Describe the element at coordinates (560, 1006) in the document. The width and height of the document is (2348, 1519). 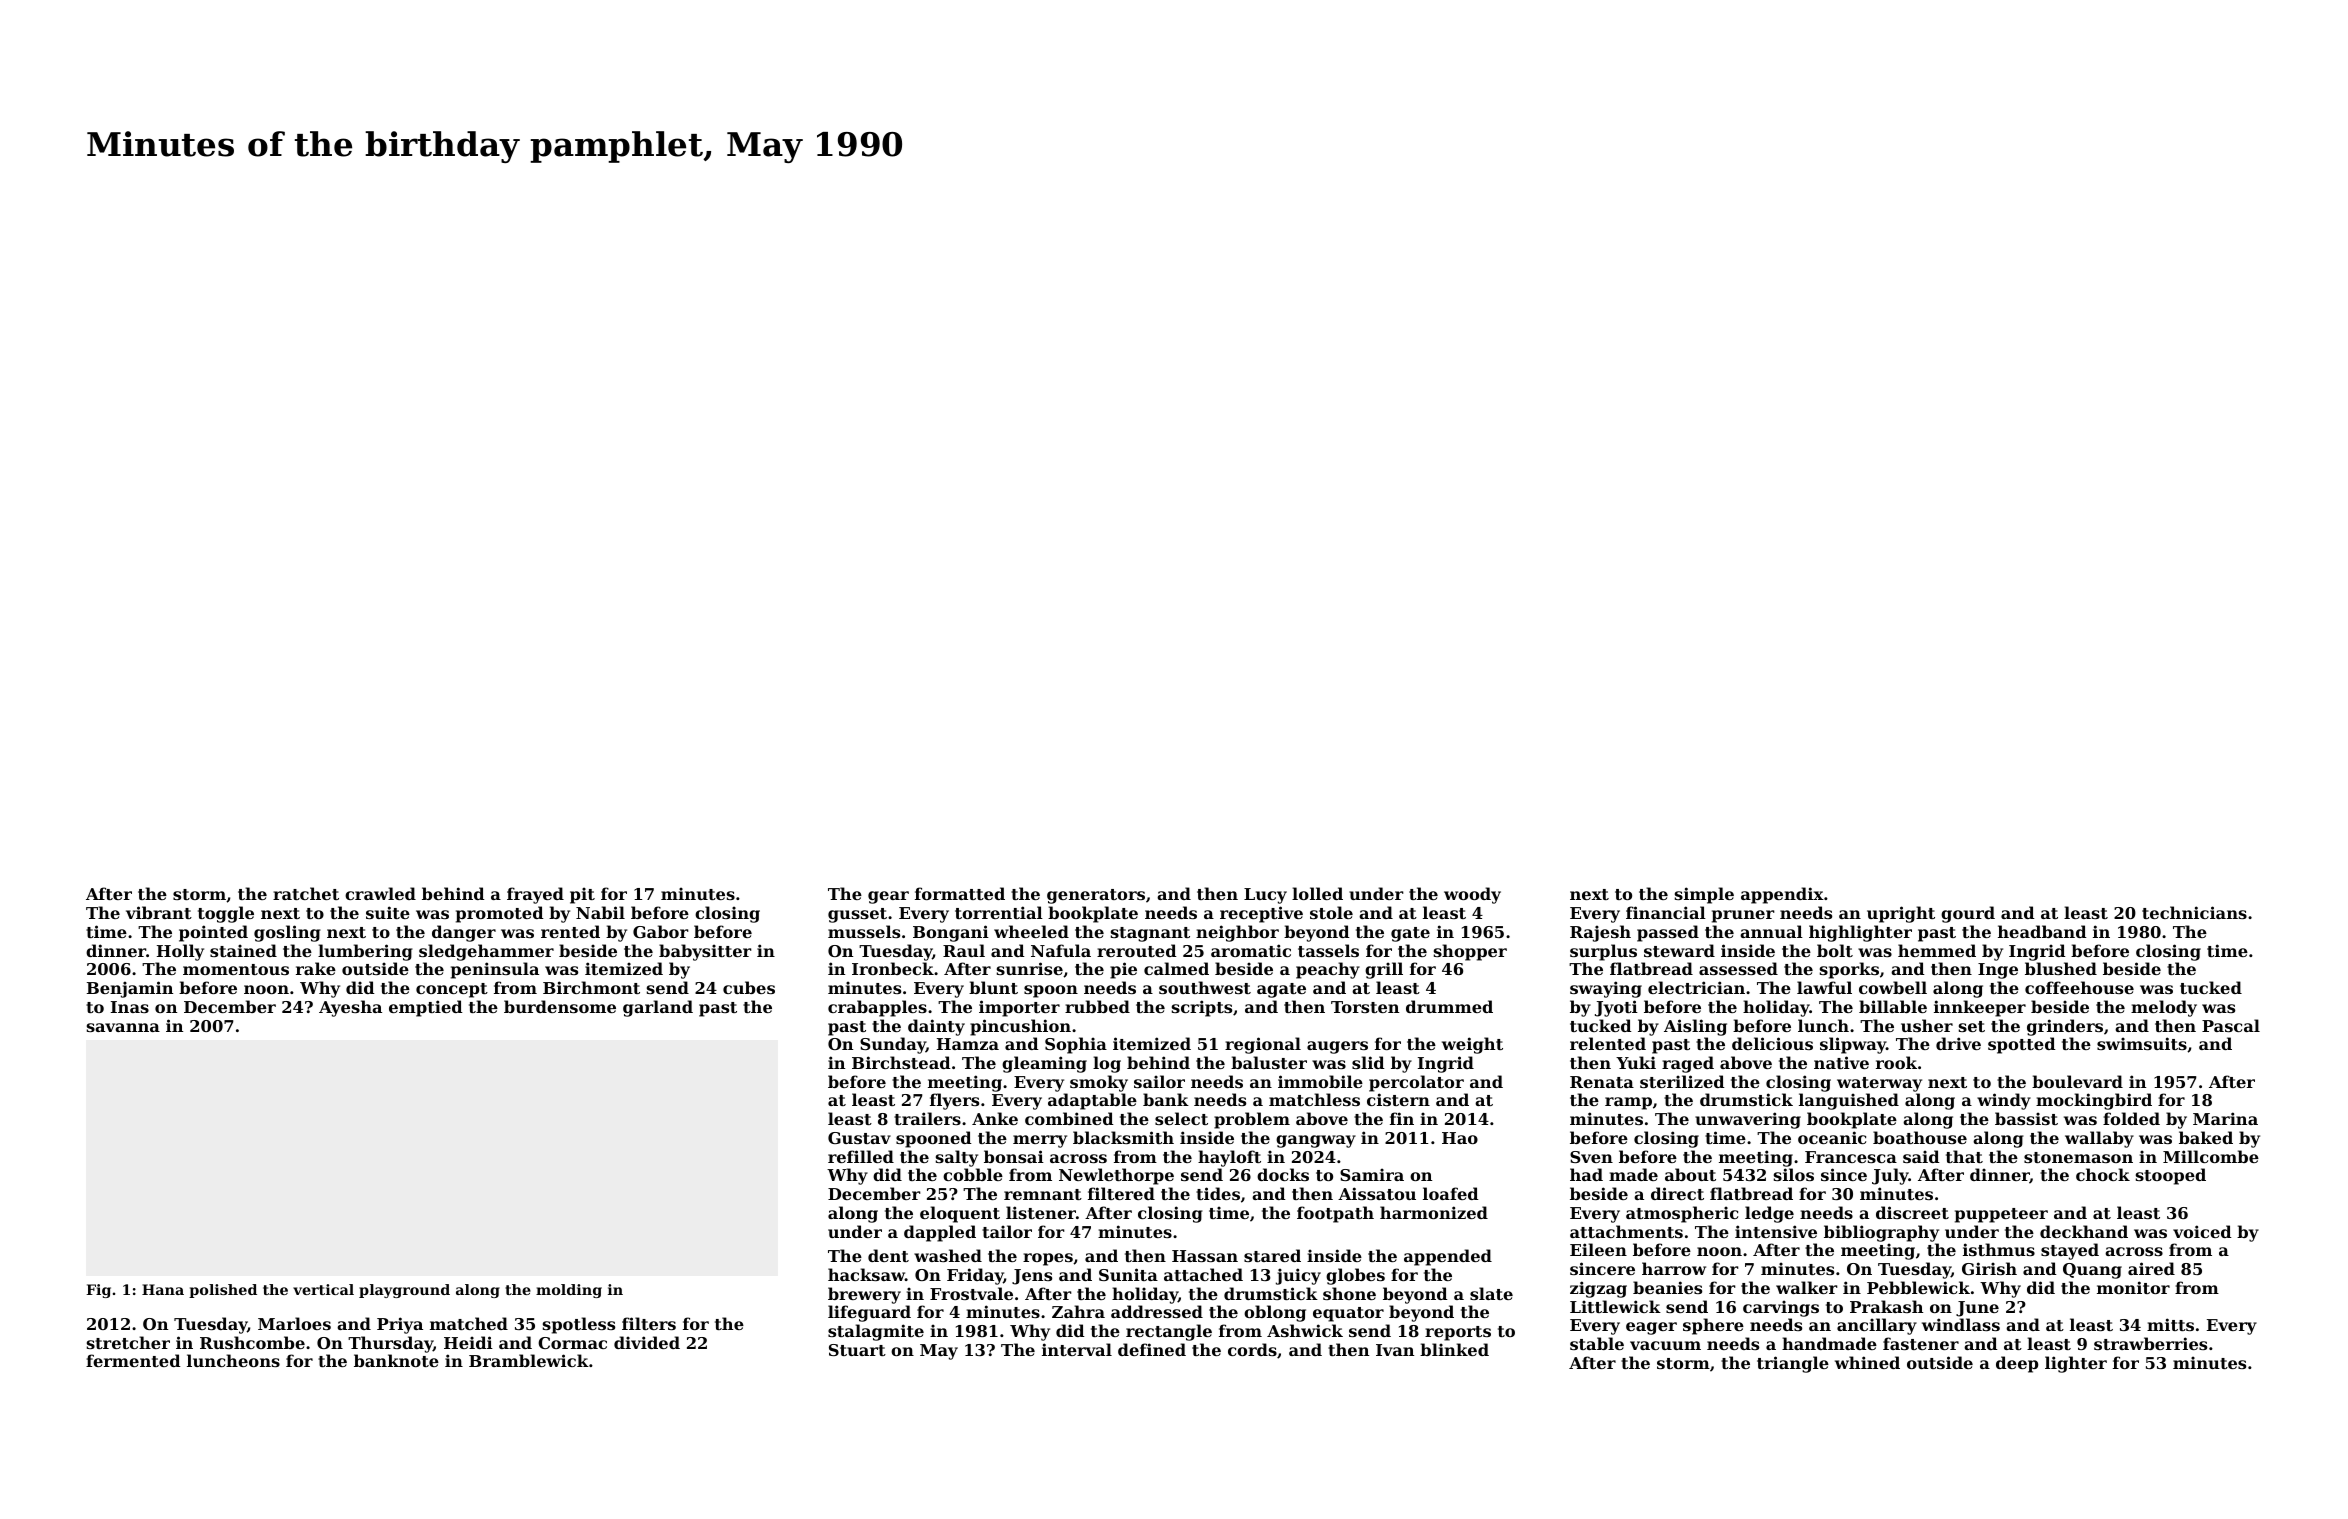
I see `burdensome` at that location.
